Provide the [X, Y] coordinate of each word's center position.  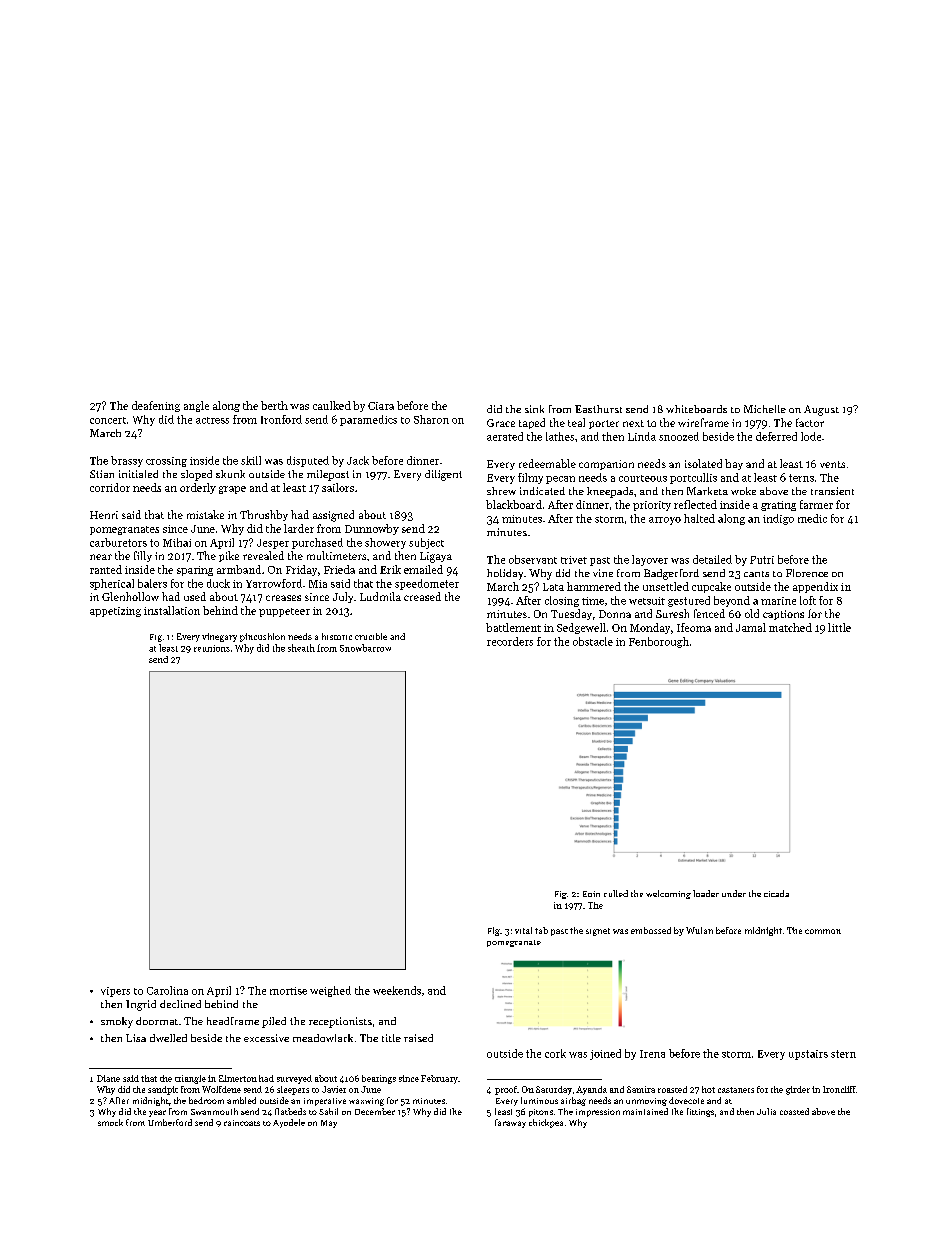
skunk [230, 474]
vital [523, 930]
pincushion [262, 637]
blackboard [514, 504]
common [823, 931]
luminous [539, 1100]
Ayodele [289, 1123]
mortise [288, 991]
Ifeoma [694, 627]
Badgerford [671, 574]
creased [422, 596]
